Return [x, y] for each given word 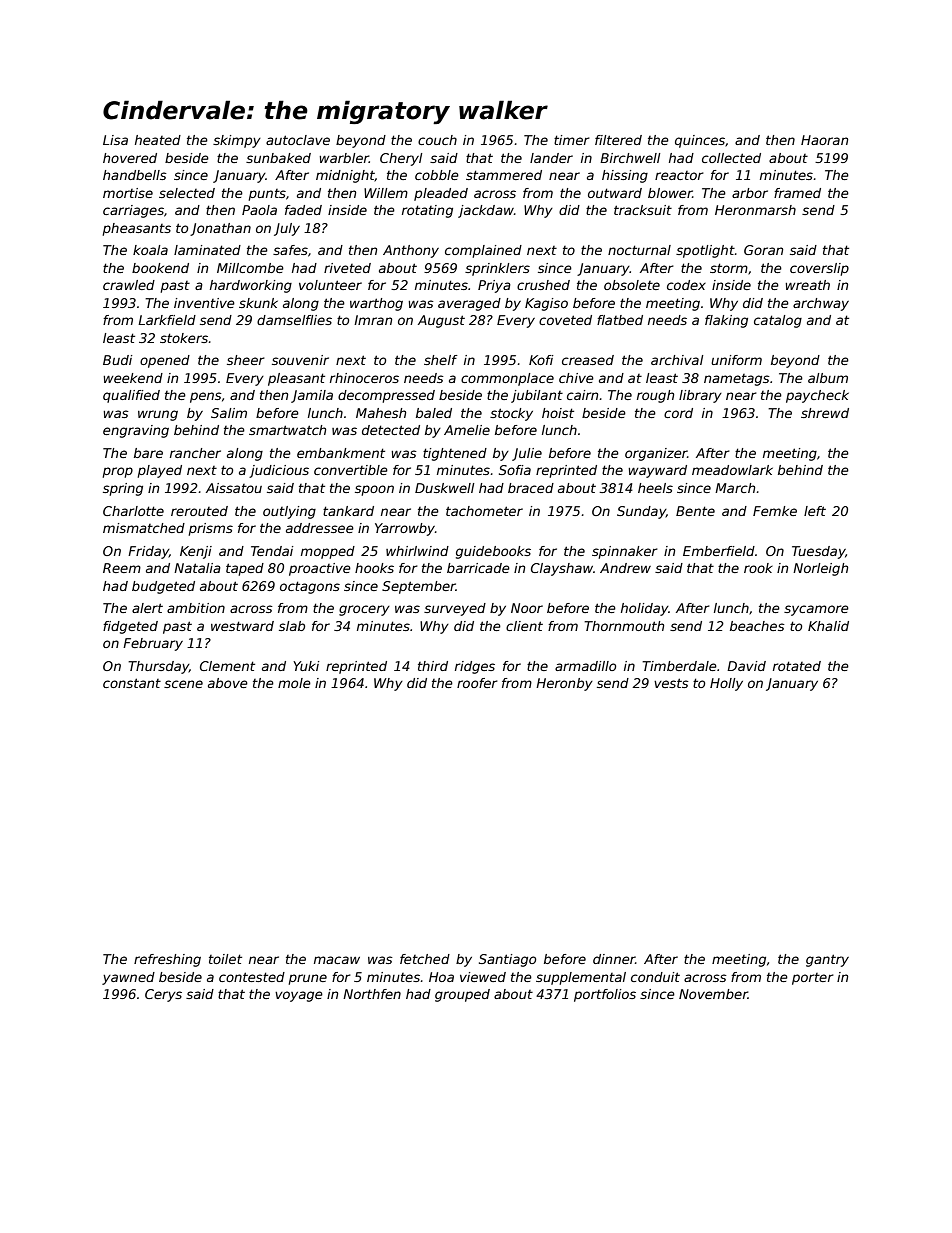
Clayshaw [562, 569]
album [828, 378]
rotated [797, 666]
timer [572, 140]
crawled [129, 285]
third [433, 666]
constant [132, 683]
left [815, 511]
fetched [425, 959]
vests [671, 683]
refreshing [167, 960]
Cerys [163, 995]
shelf [441, 360]
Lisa [115, 140]
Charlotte [133, 511]
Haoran [824, 140]
